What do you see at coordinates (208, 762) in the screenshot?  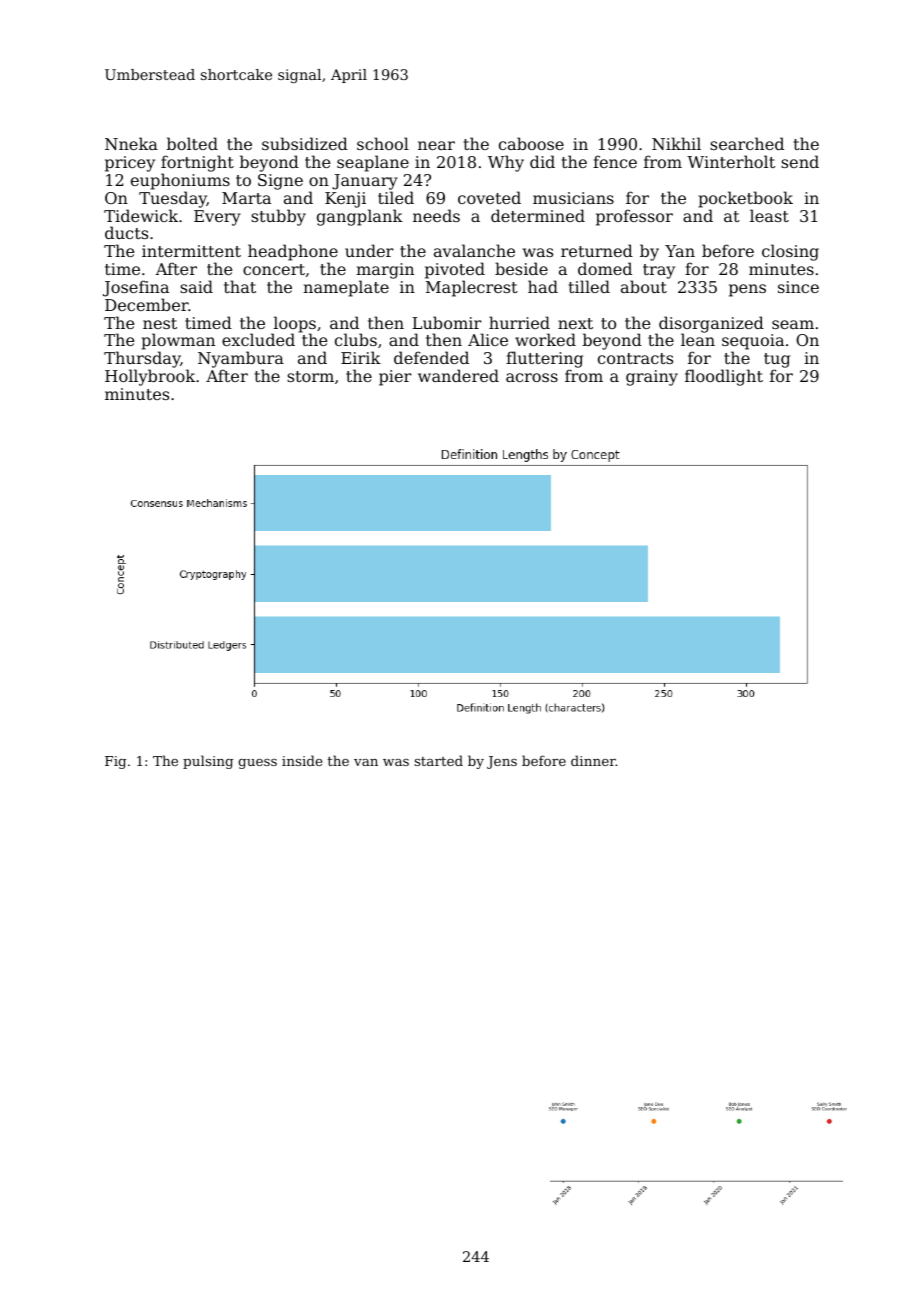 I see `pulsing` at bounding box center [208, 762].
